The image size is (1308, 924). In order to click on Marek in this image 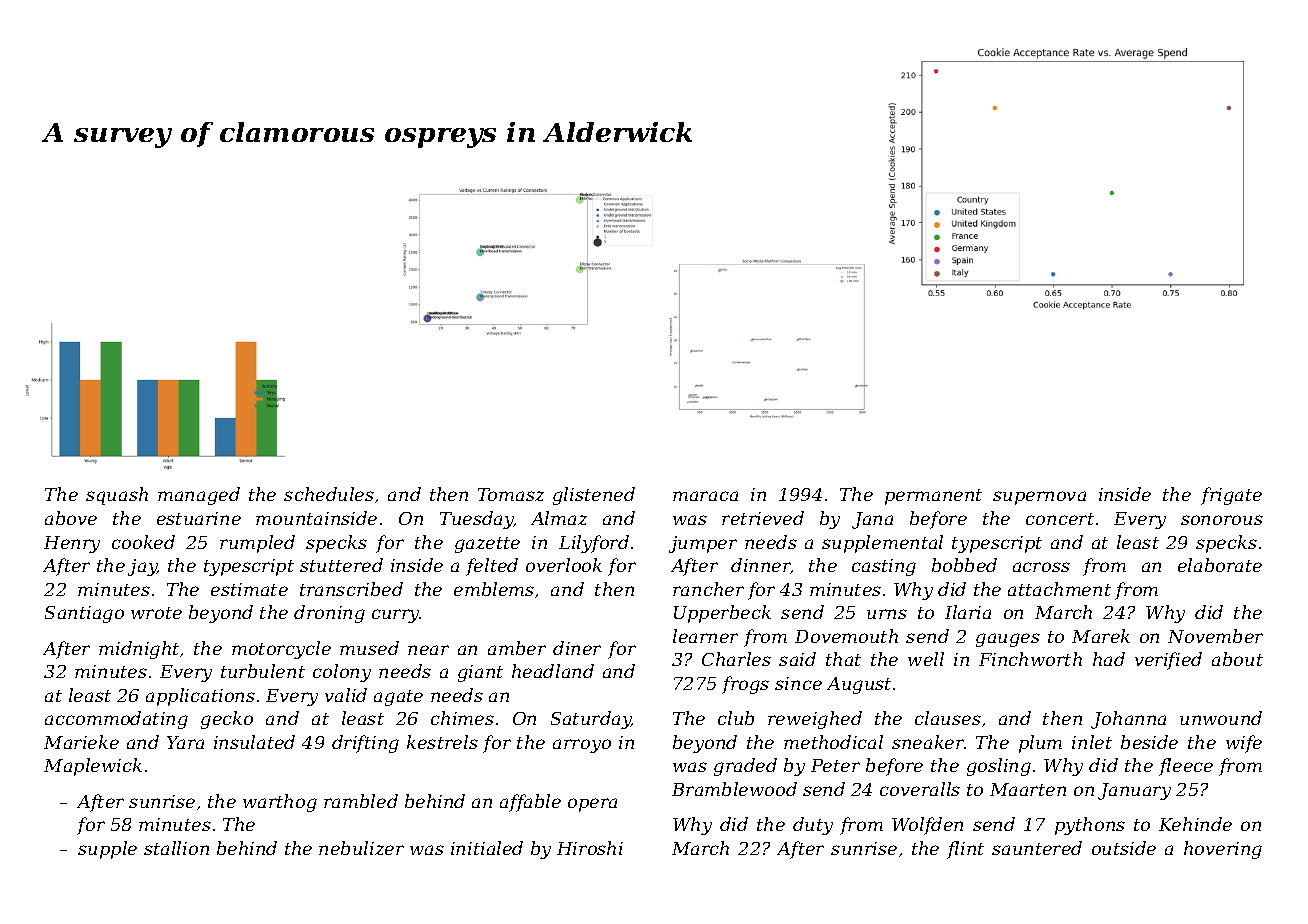, I will do `click(1101, 636)`.
